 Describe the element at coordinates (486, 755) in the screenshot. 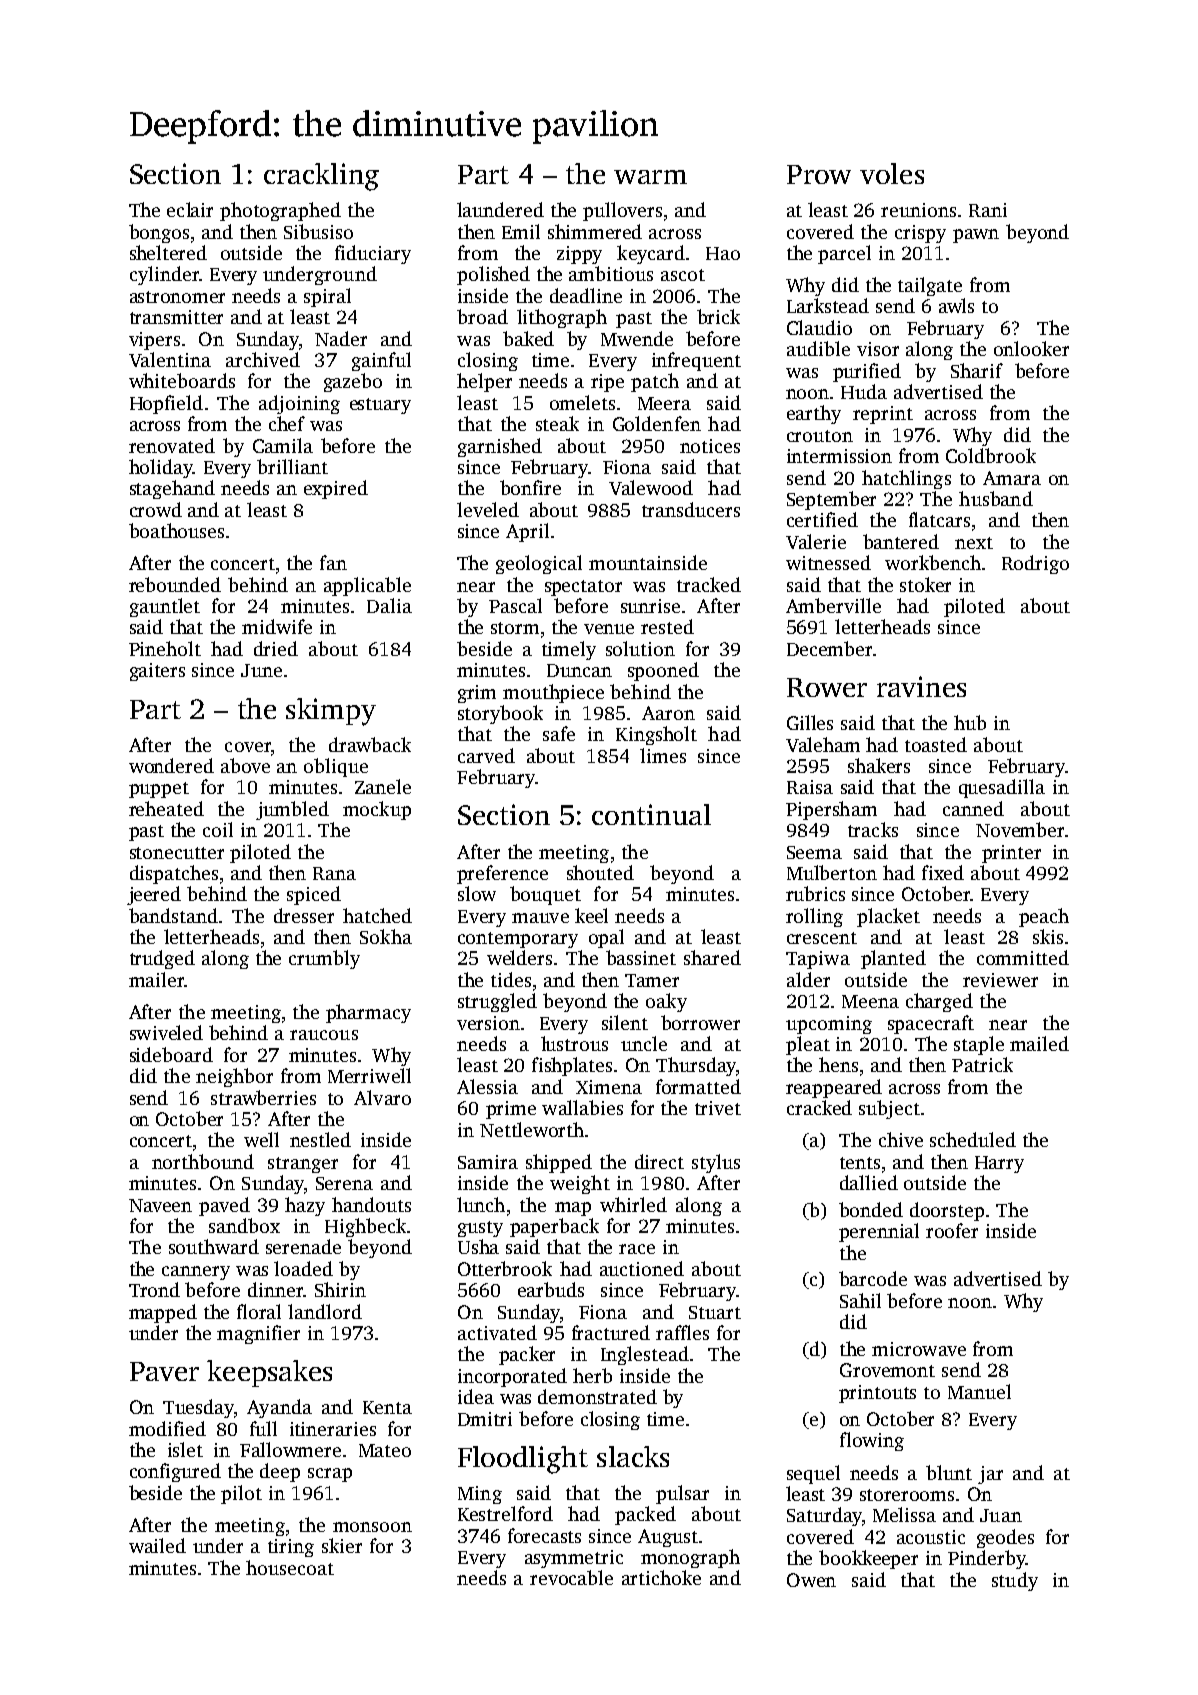

I see `carved` at that location.
